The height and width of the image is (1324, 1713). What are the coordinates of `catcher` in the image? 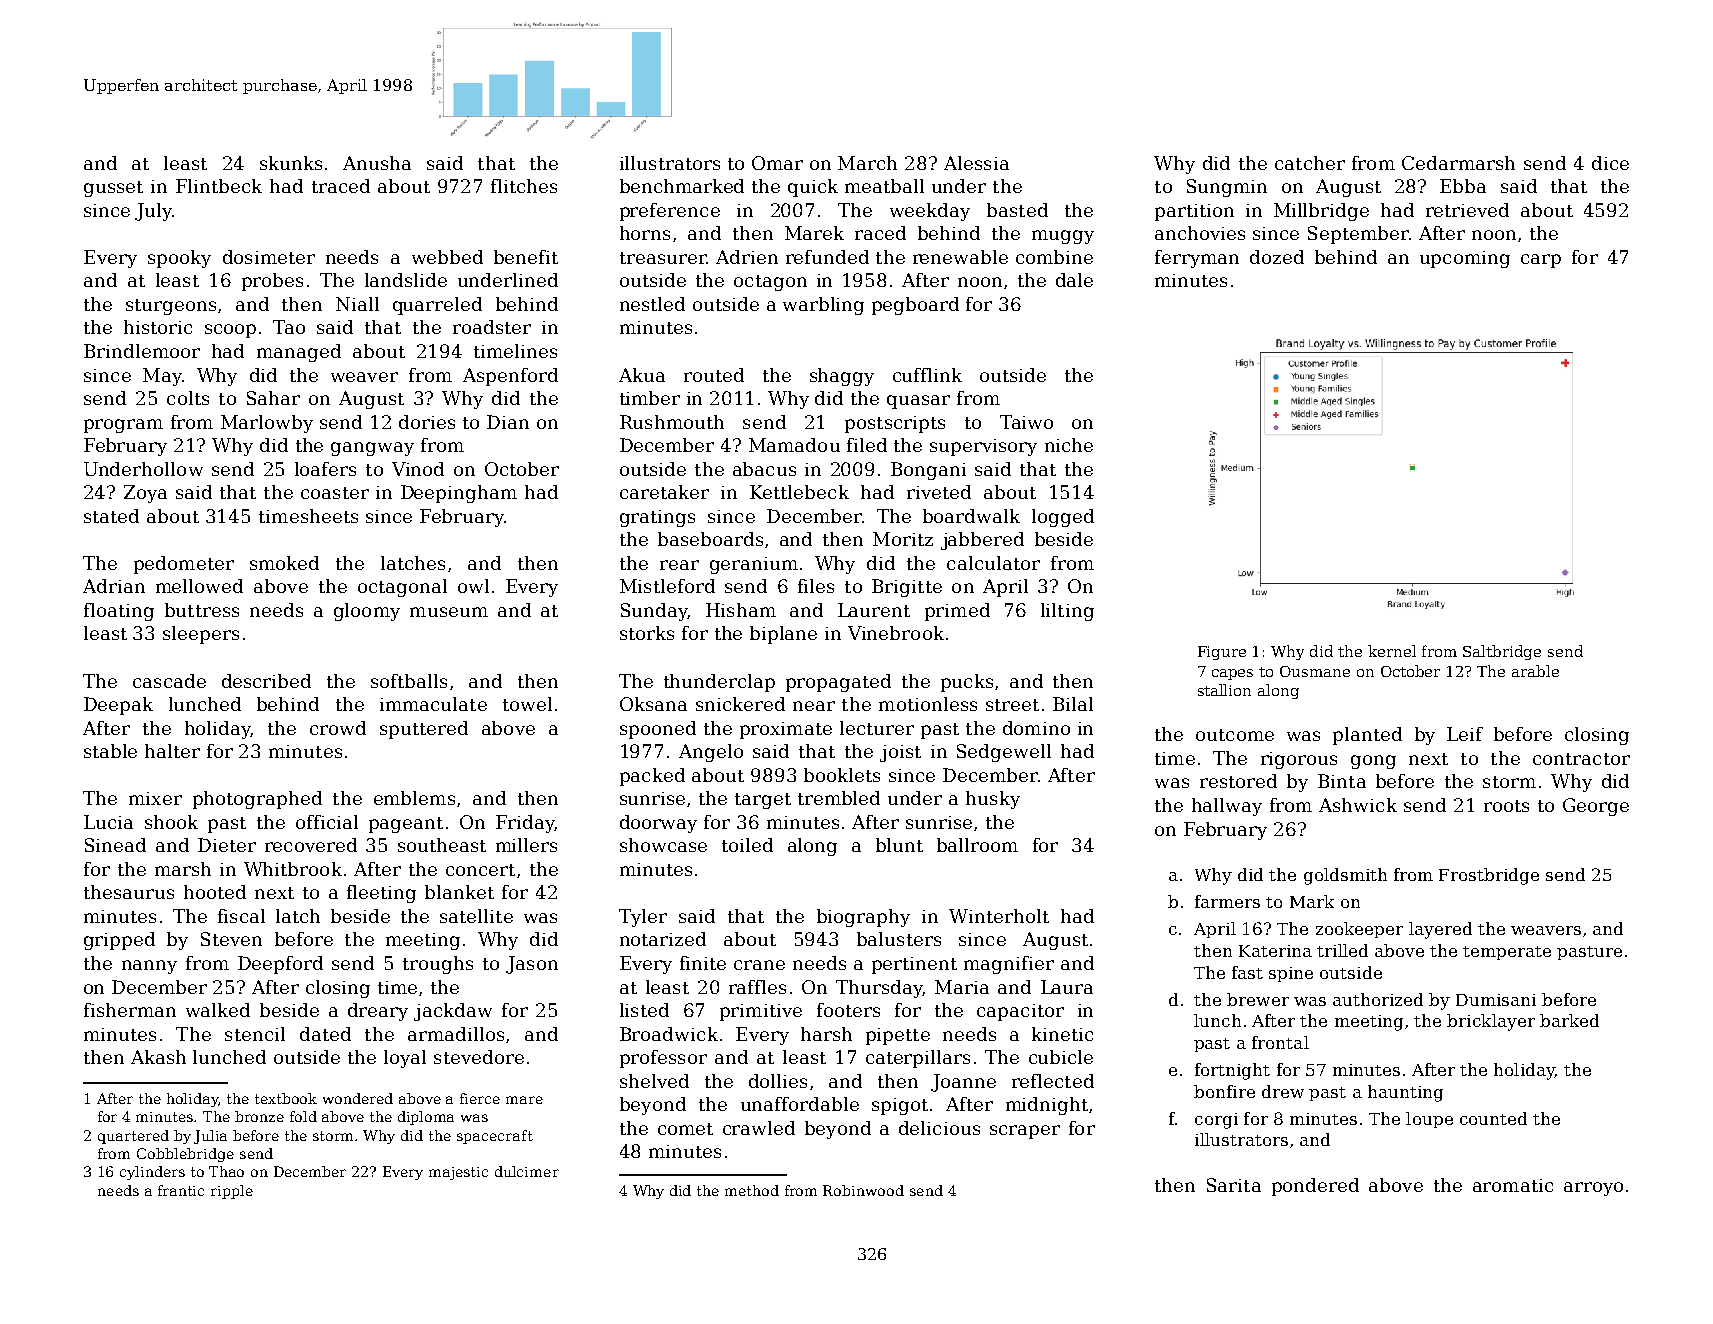 It's located at (1310, 163).
